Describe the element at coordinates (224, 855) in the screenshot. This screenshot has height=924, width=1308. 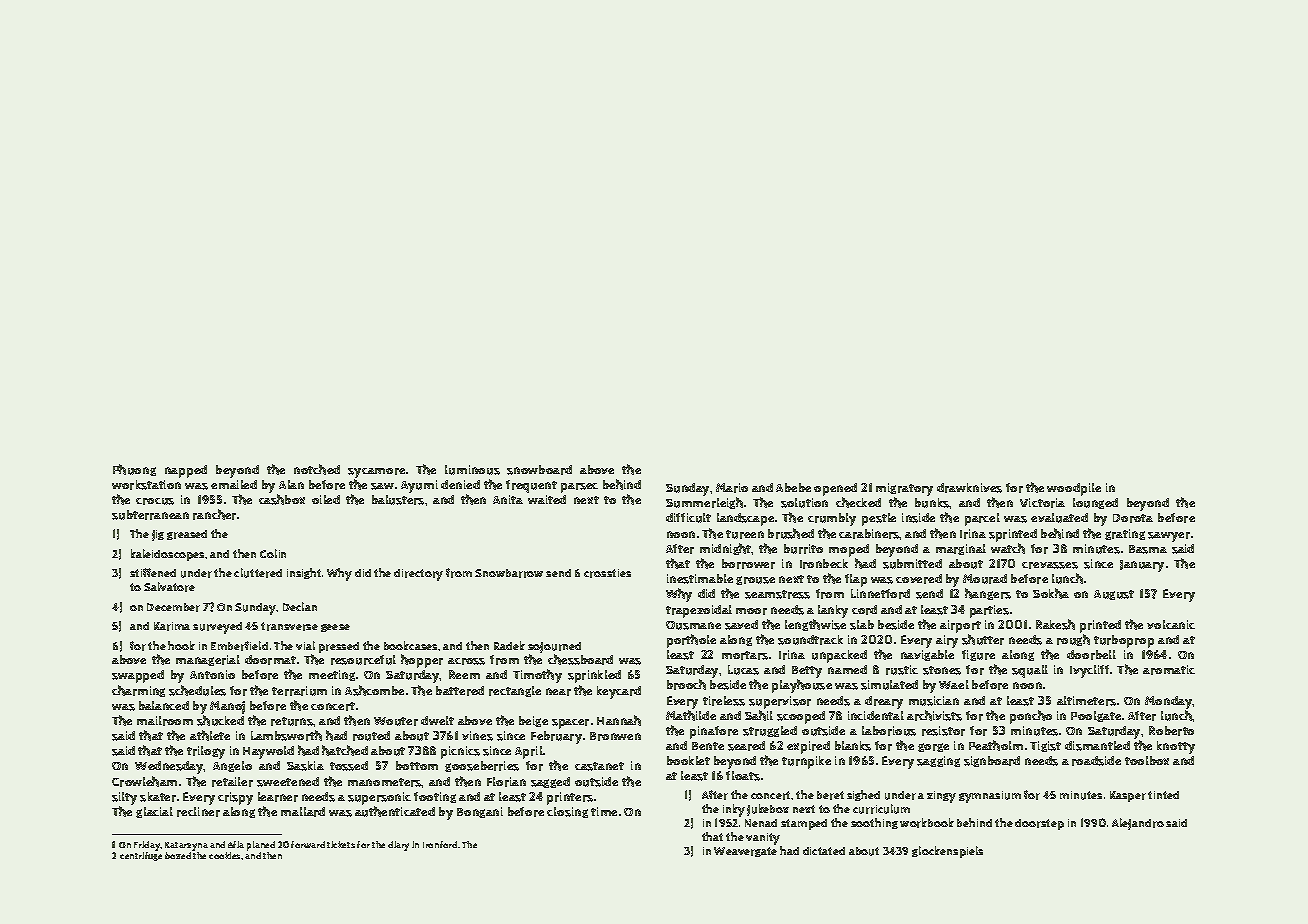
I see `cookies` at that location.
